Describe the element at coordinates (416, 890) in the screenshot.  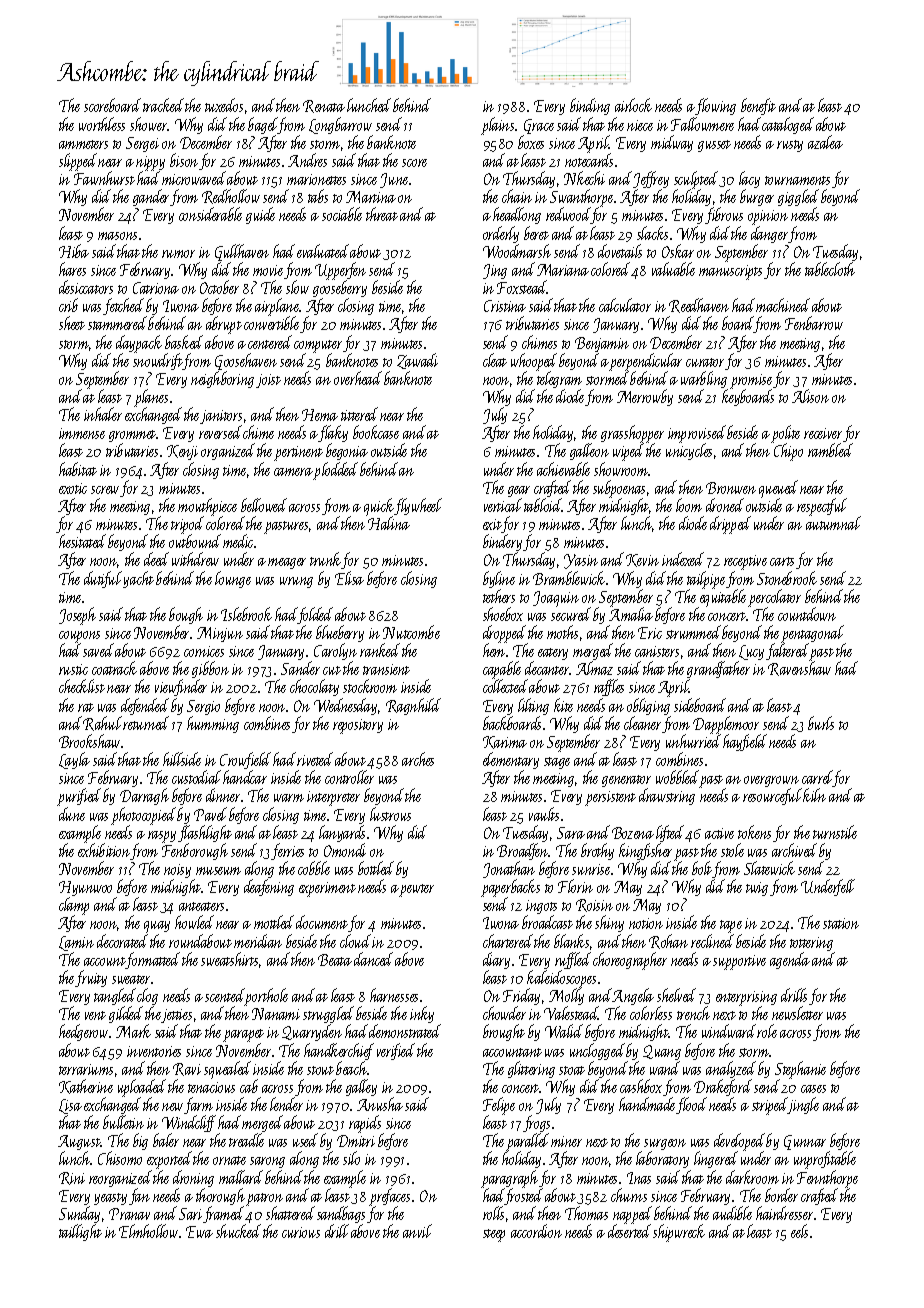
I see `pewter` at that location.
